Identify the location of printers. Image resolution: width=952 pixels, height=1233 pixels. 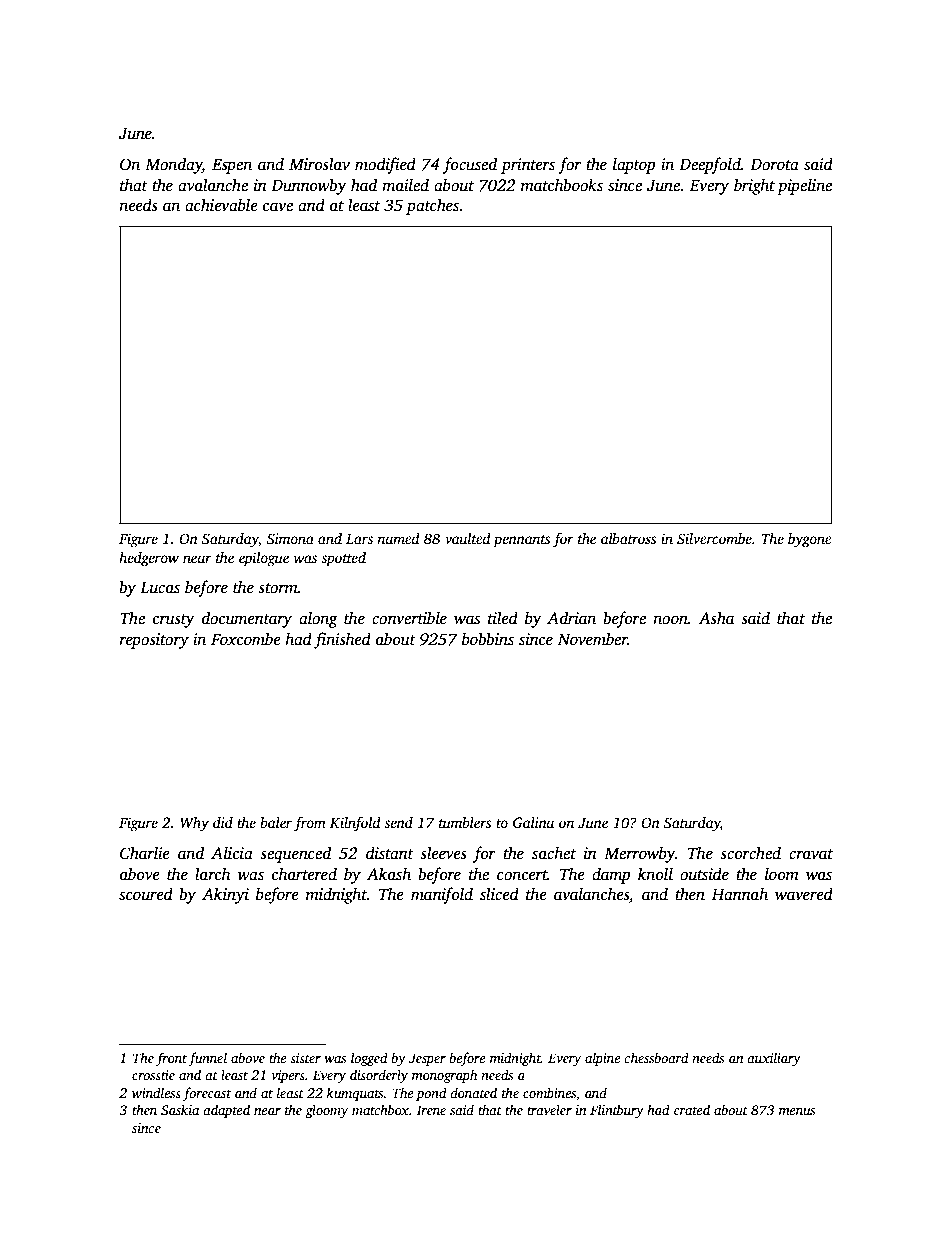
(528, 166).
